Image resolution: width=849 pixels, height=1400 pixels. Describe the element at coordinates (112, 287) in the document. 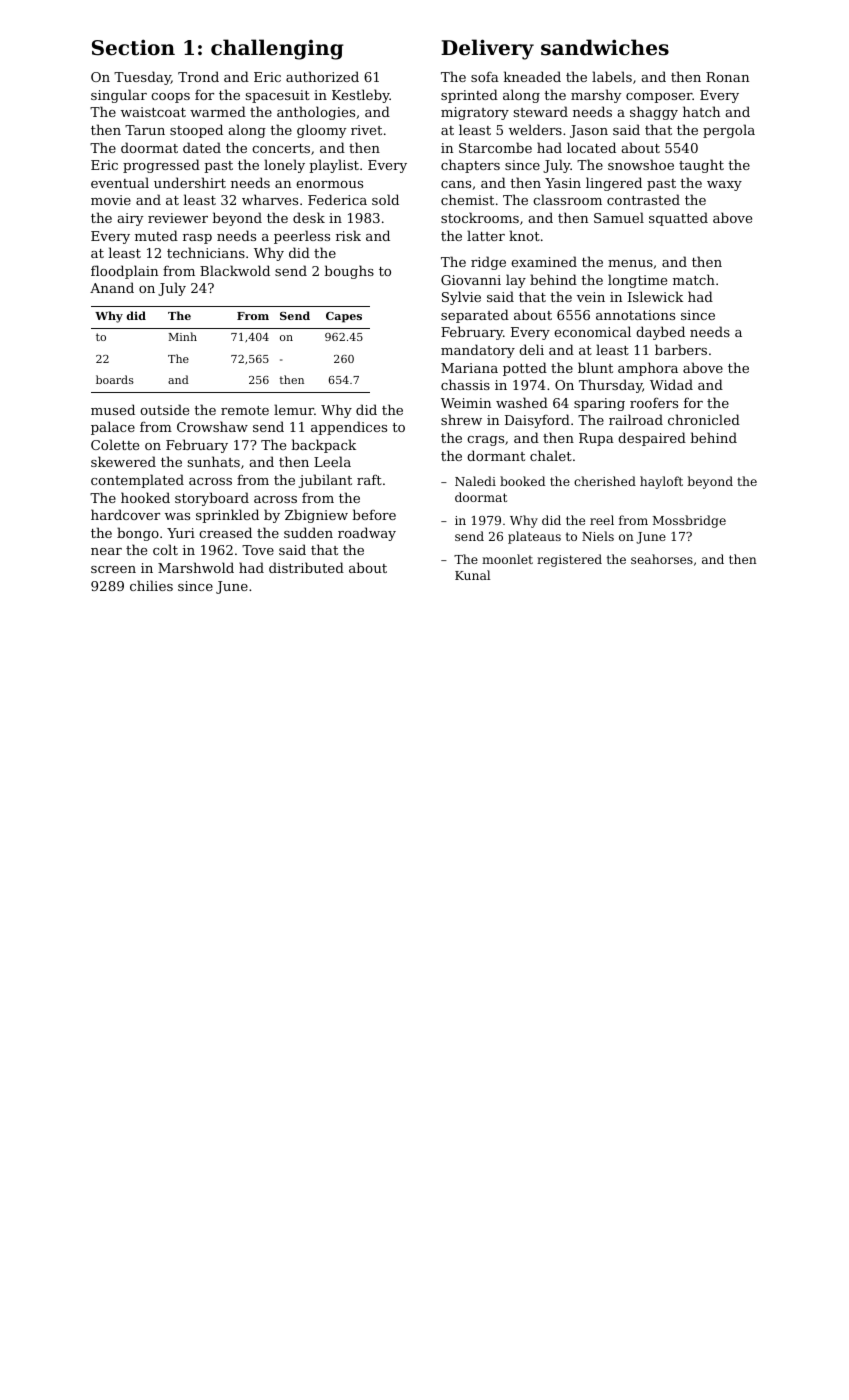

I see `Anand` at that location.
